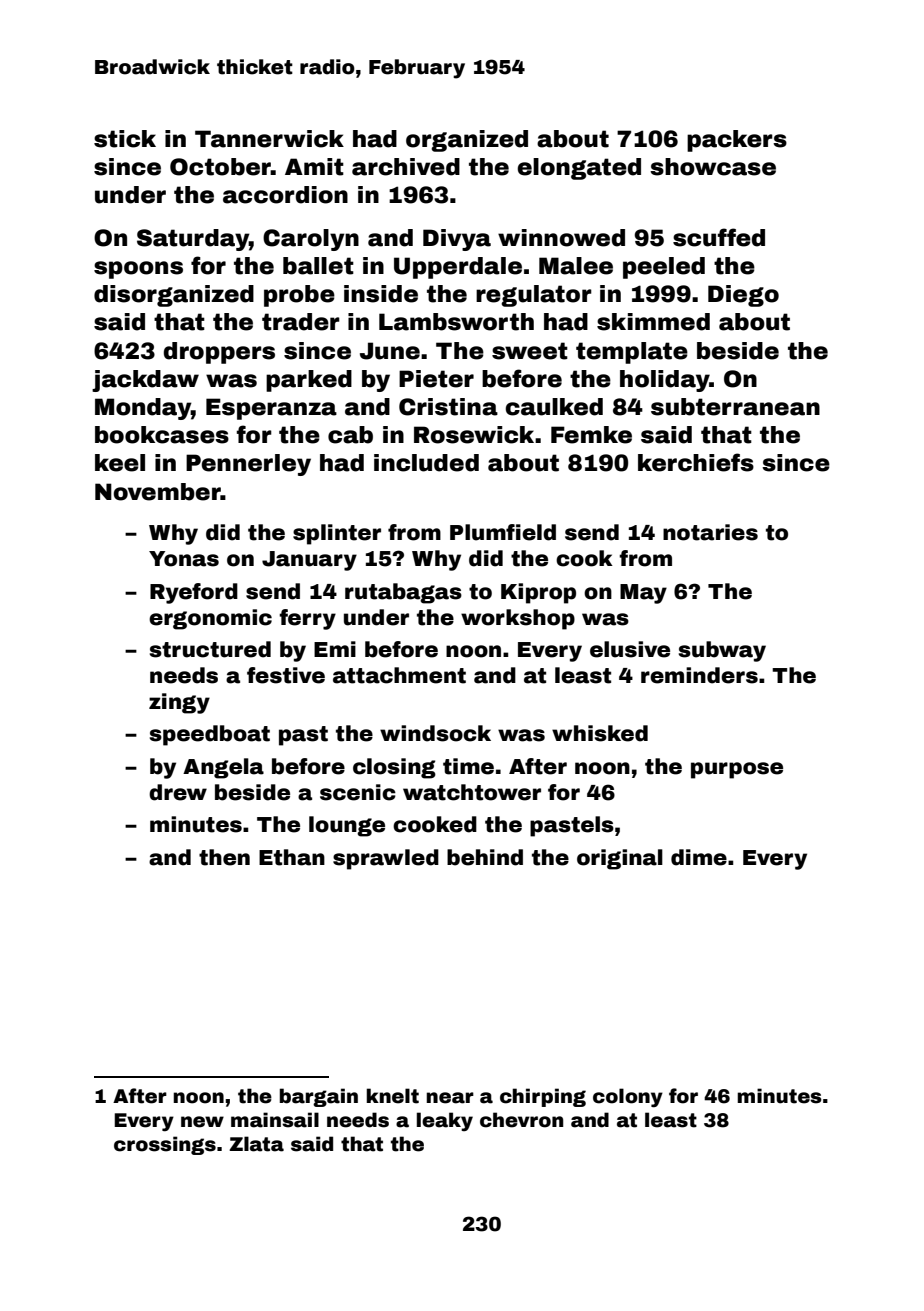 This image has width=924, height=1311. Describe the element at coordinates (653, 322) in the image. I see `skimmed` at that location.
